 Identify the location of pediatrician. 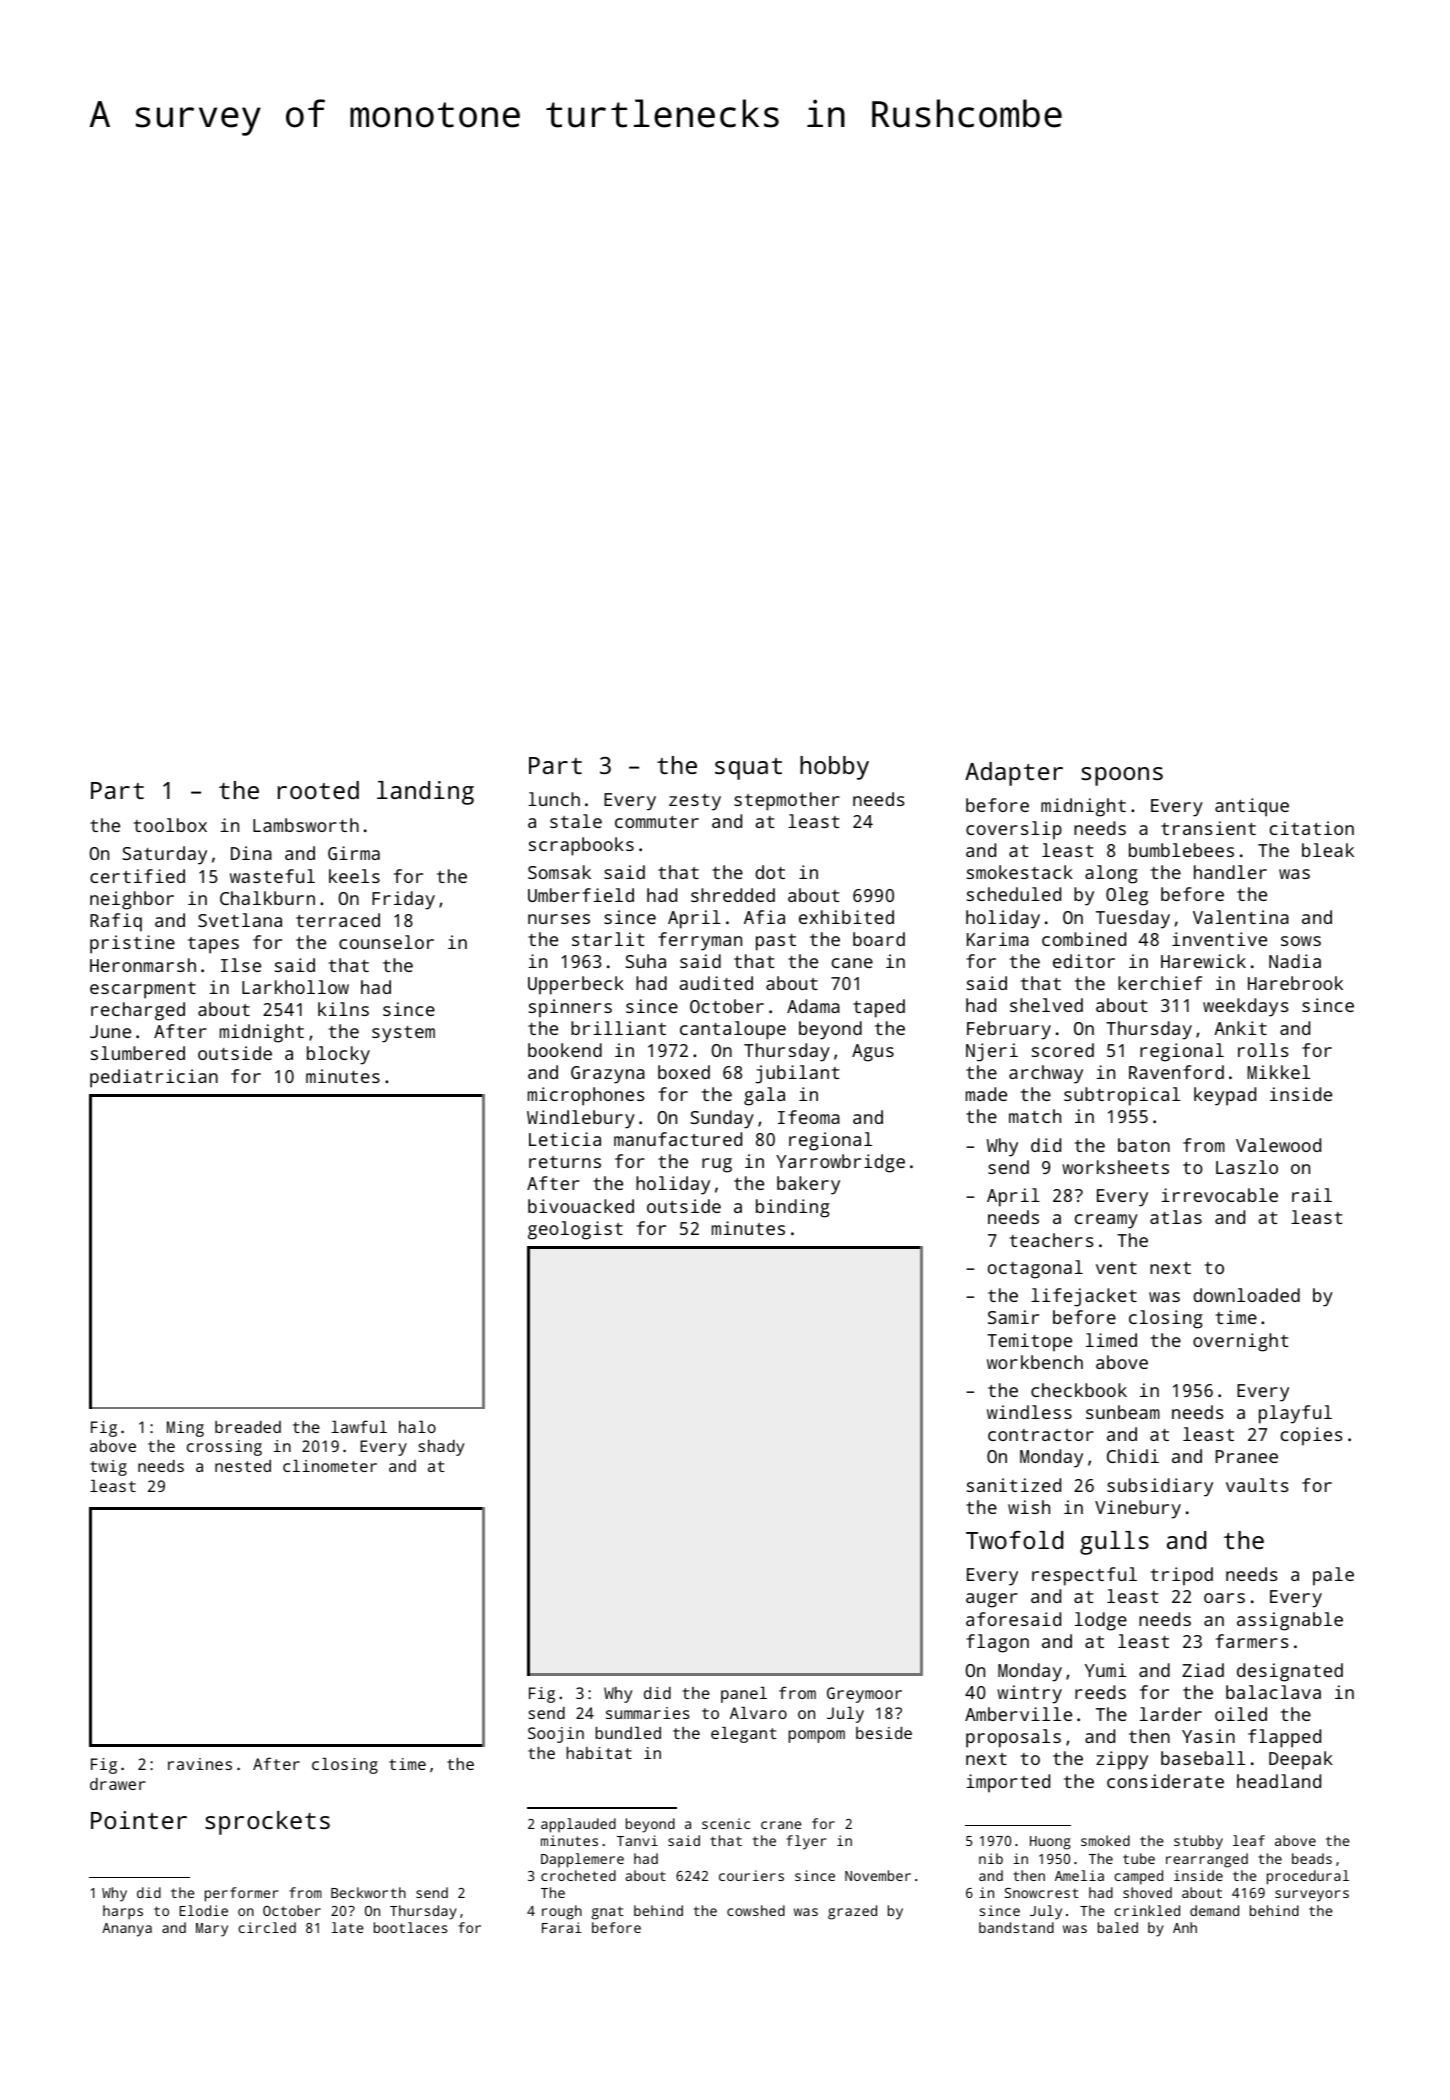
(154, 1078).
